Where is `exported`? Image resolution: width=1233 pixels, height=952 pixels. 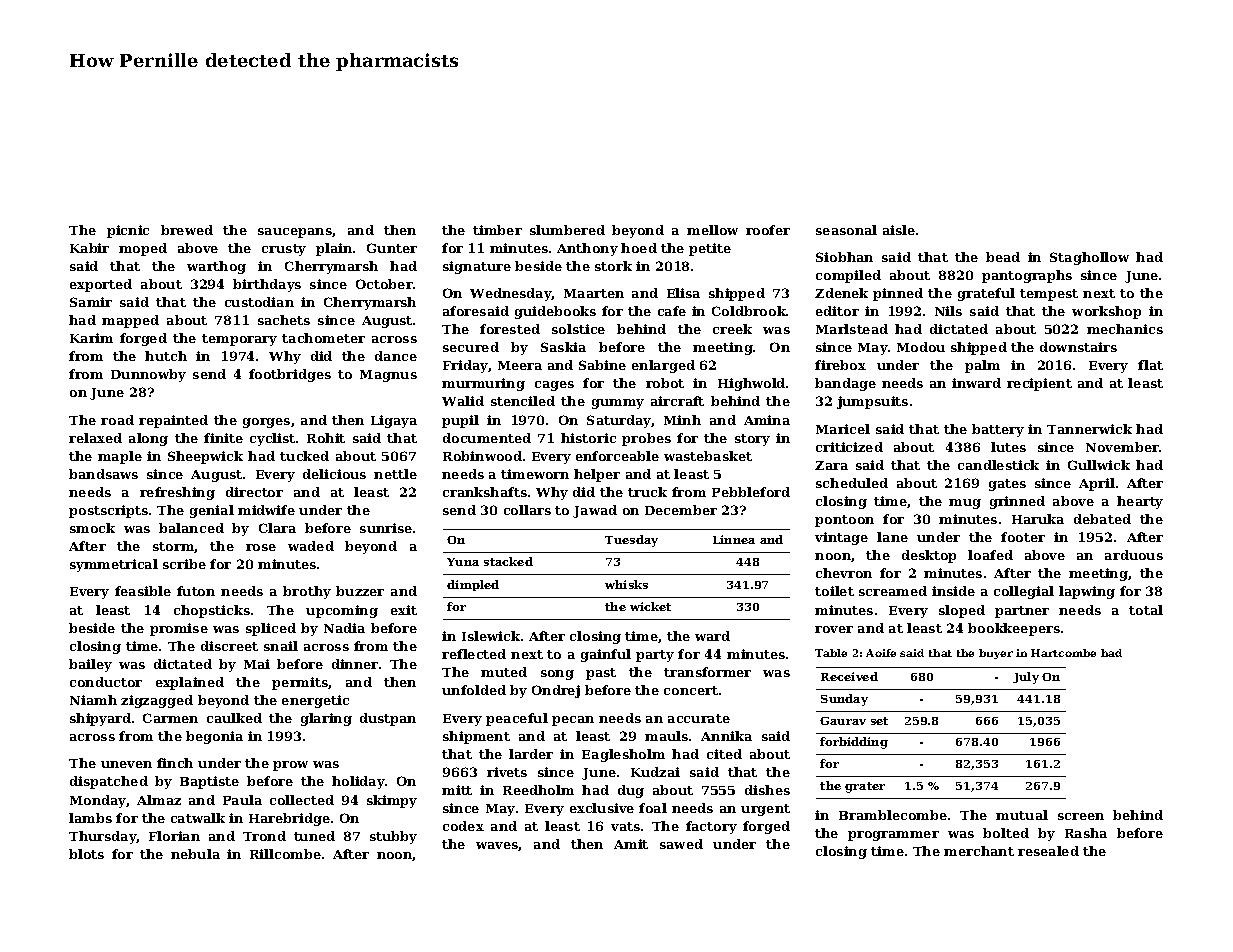 exported is located at coordinates (101, 285).
